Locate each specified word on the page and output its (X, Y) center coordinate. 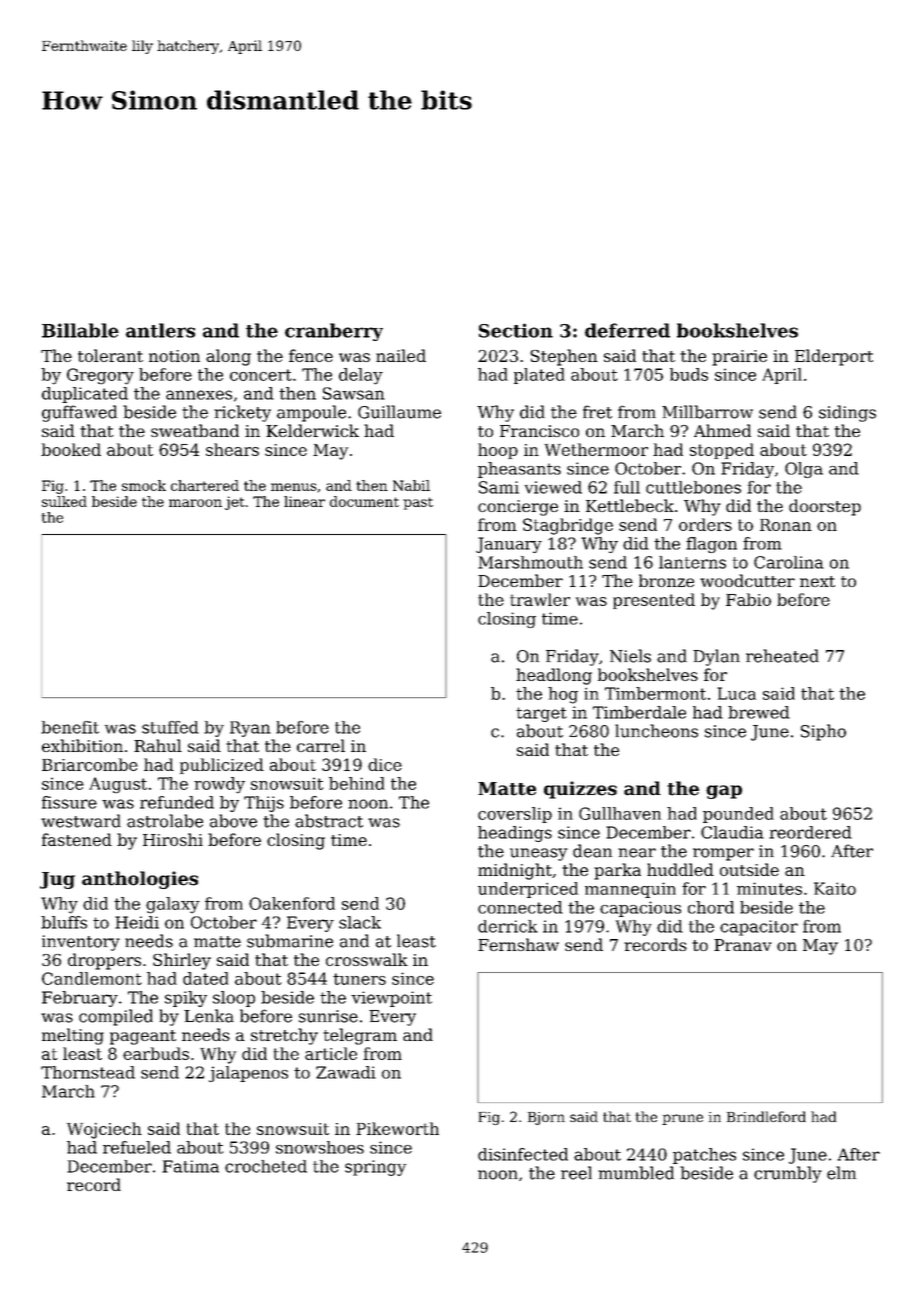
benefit (70, 727)
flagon (711, 545)
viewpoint (391, 999)
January (509, 545)
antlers (160, 330)
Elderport (834, 357)
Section (516, 330)
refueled (137, 1147)
